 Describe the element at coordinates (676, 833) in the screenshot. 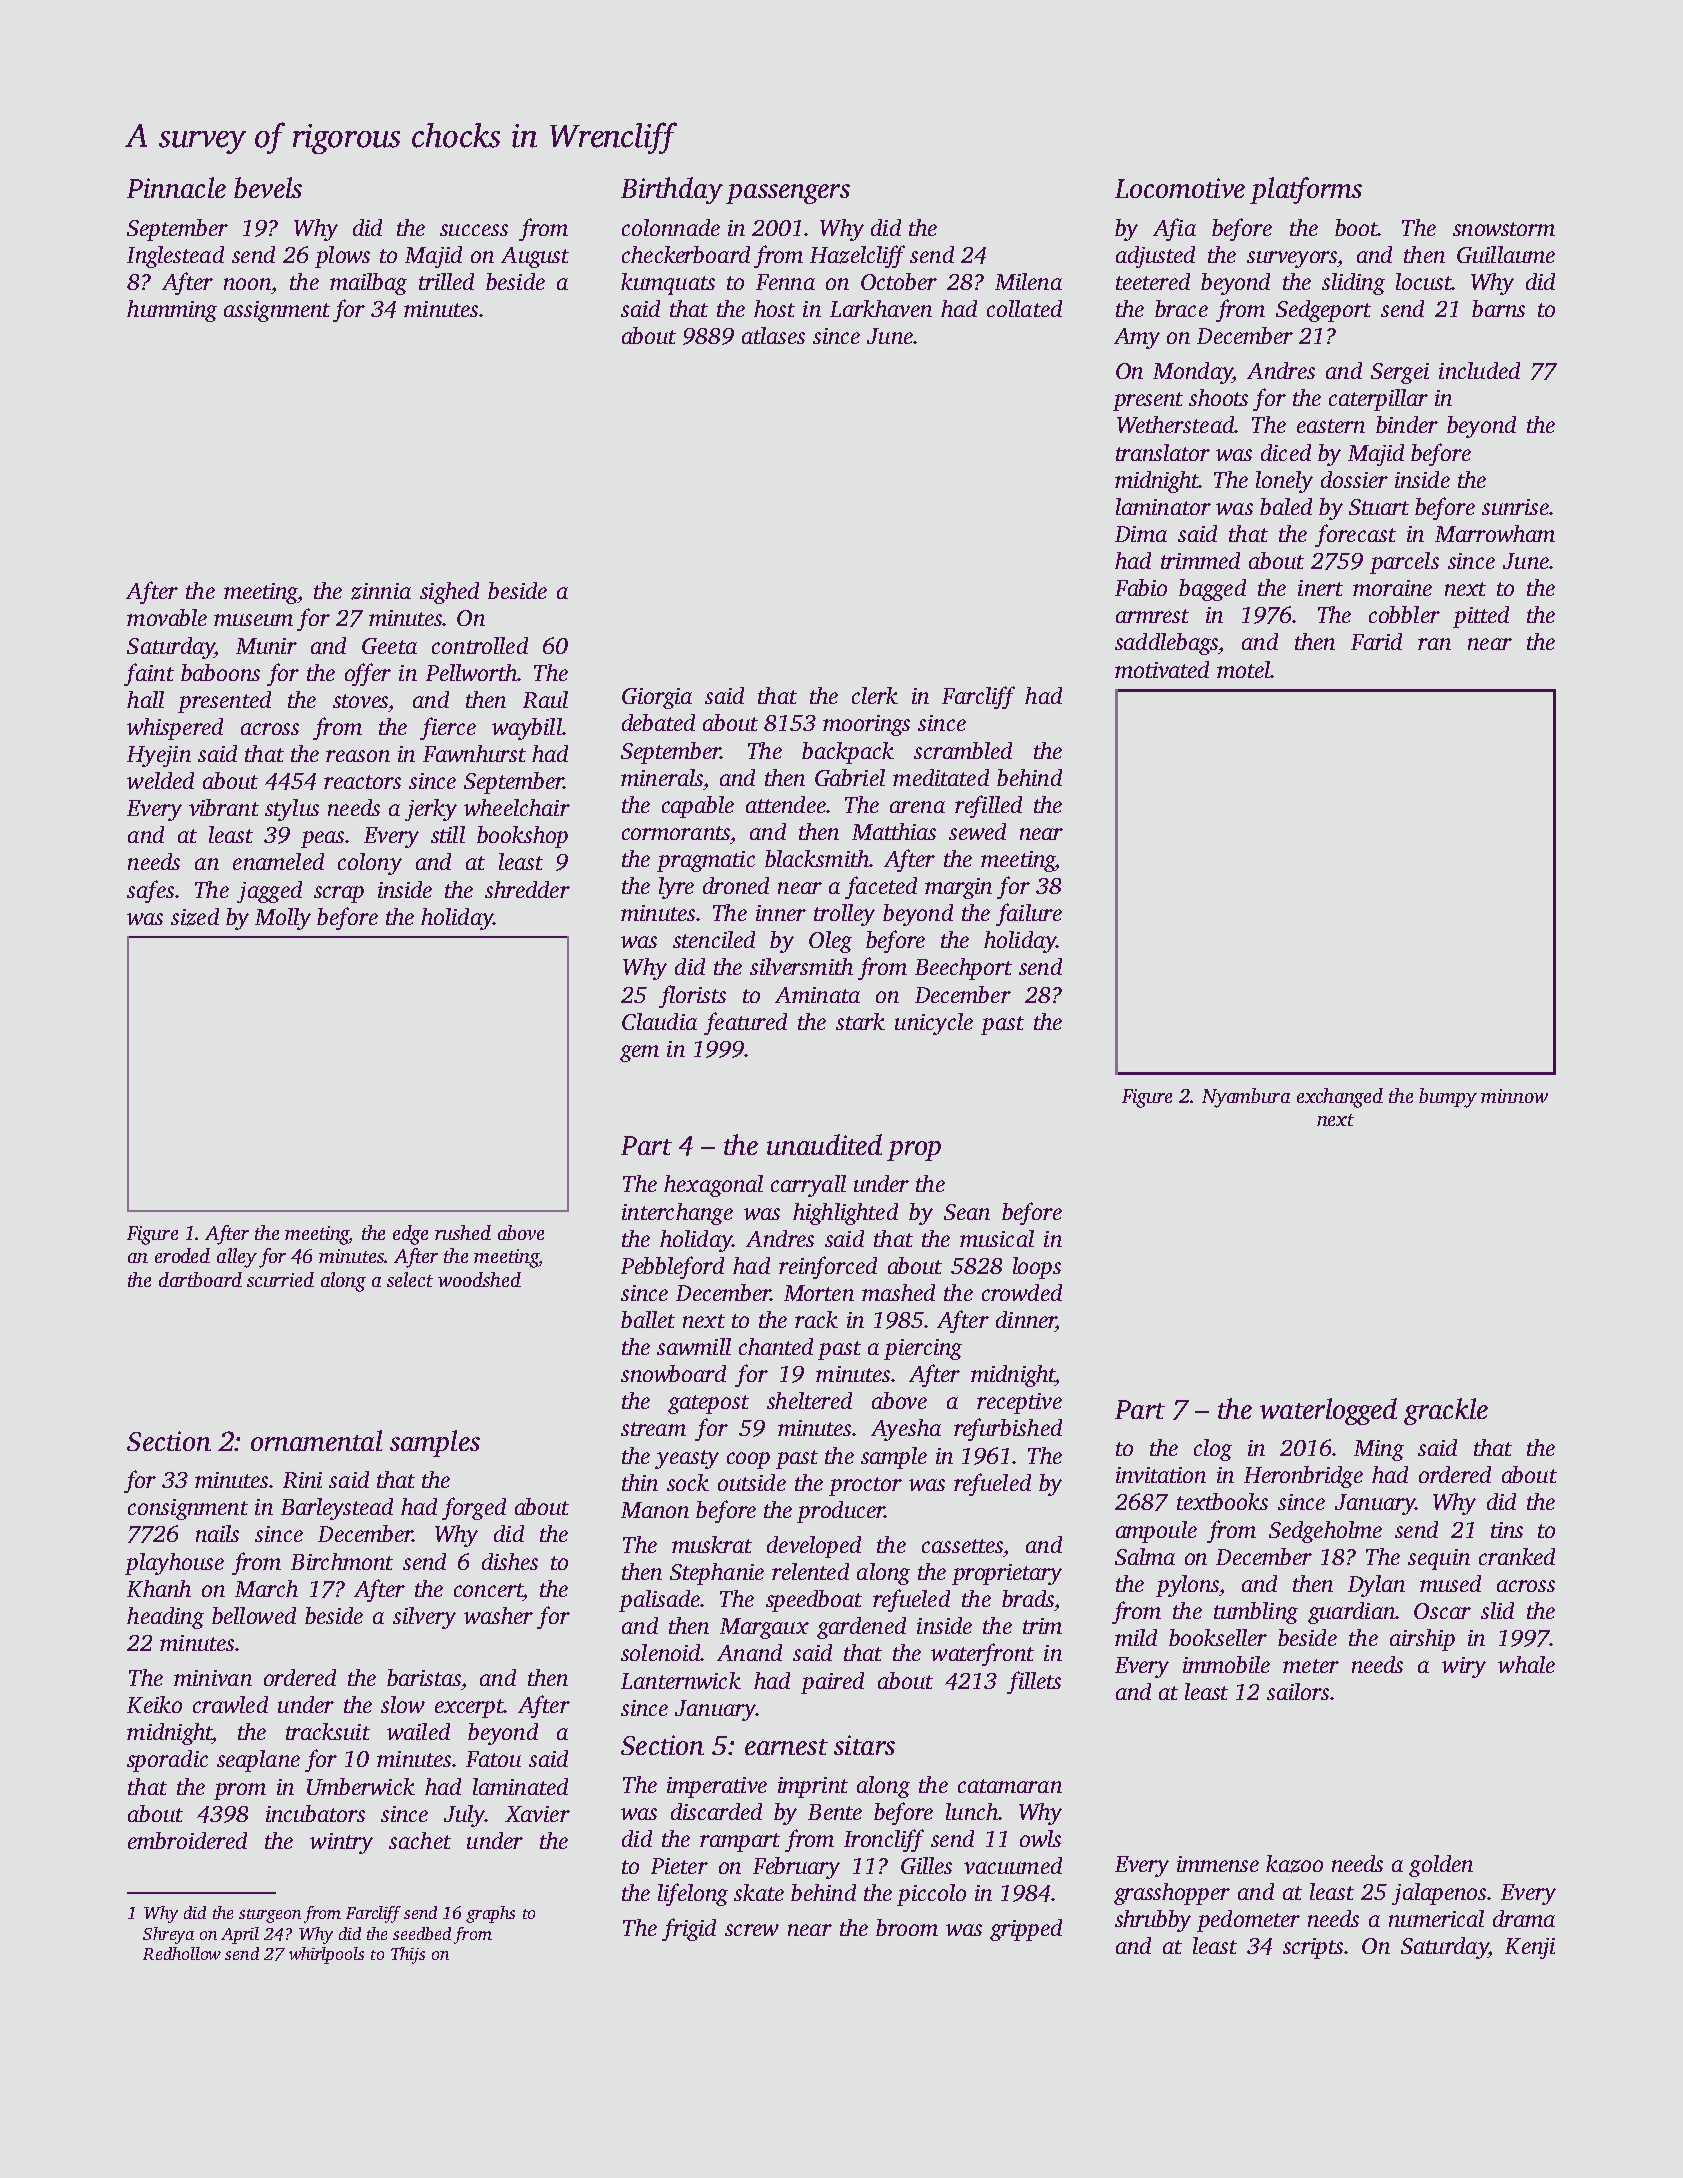

I see `cormorants` at that location.
